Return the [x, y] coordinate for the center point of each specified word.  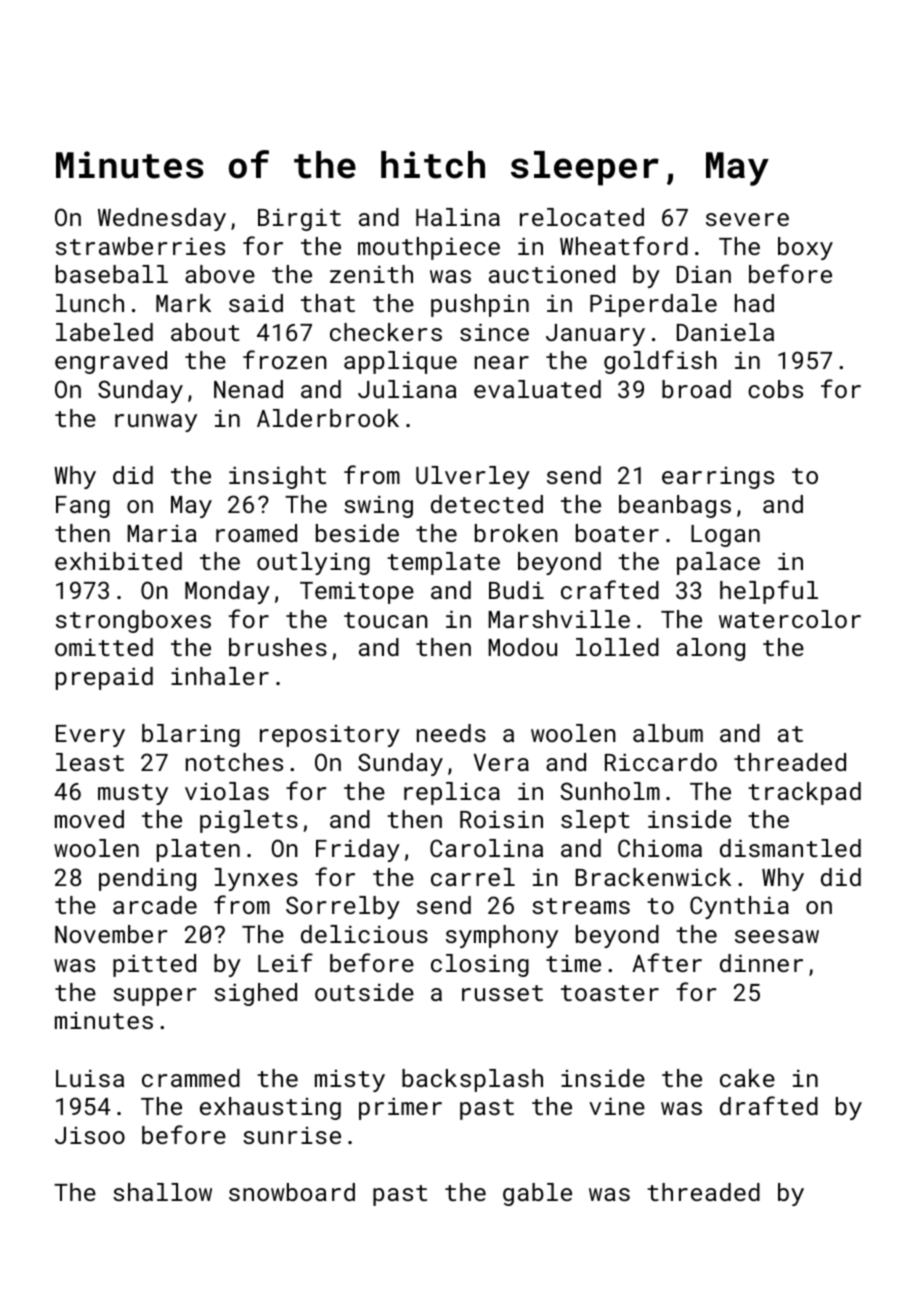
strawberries [140, 246]
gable [537, 1194]
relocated [582, 217]
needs [451, 733]
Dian [704, 274]
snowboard [292, 1192]
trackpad [804, 793]
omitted [104, 647]
